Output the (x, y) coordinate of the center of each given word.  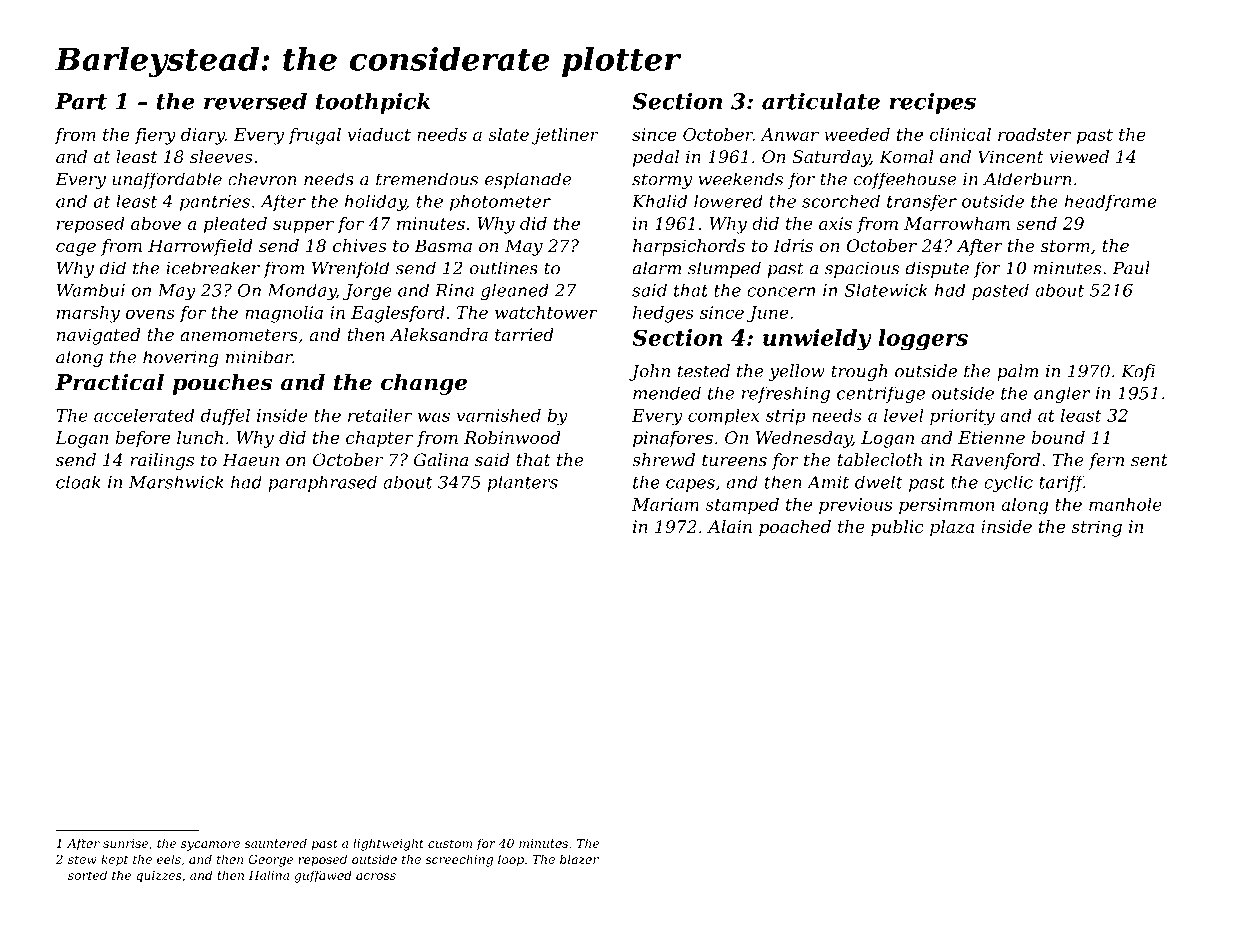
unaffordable (167, 180)
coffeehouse (904, 180)
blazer (579, 859)
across (376, 876)
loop (511, 860)
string (1096, 528)
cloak (78, 482)
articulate (821, 101)
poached (795, 528)
